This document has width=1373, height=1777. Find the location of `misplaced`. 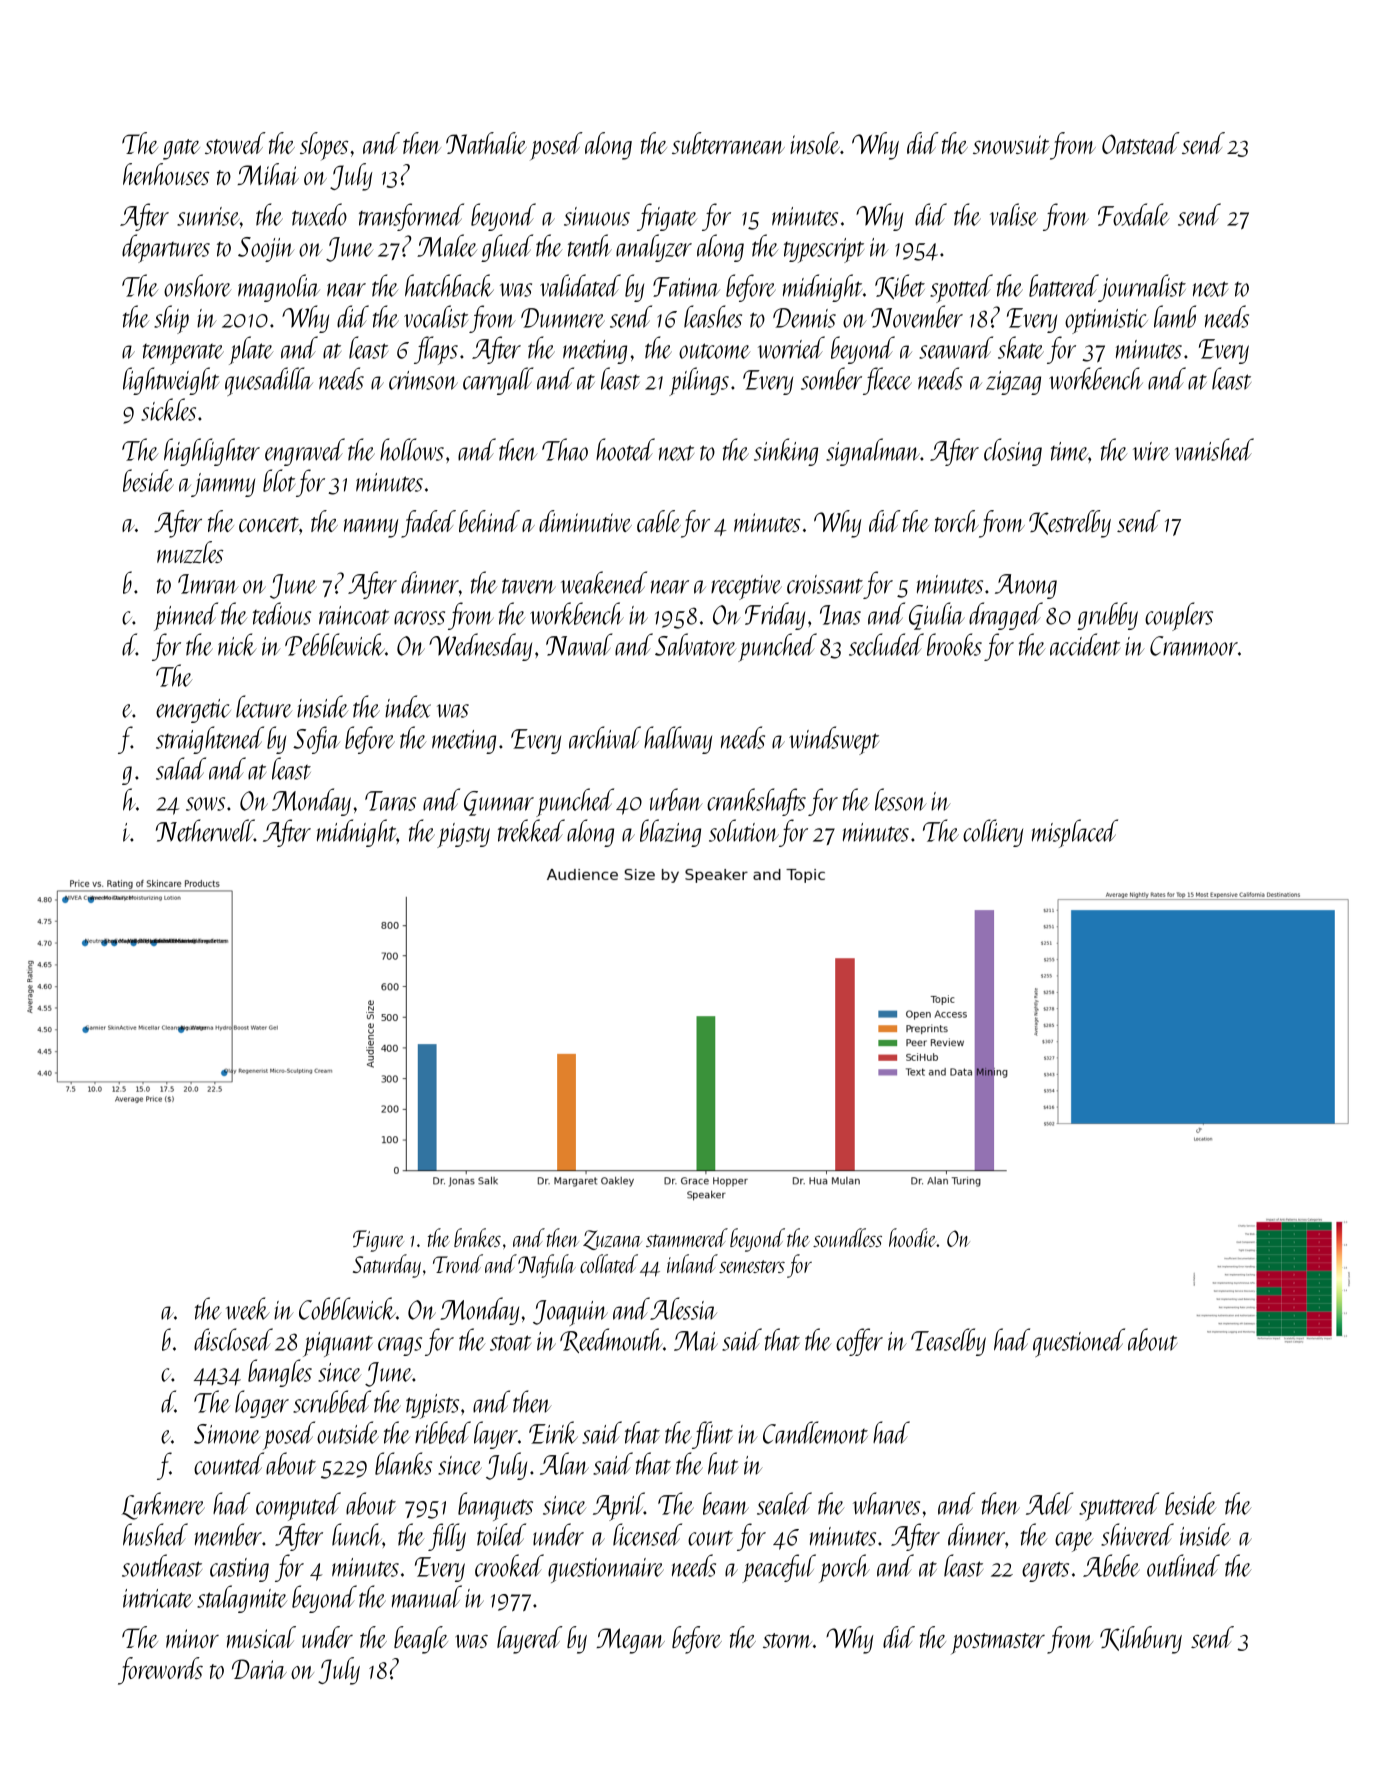

misplaced is located at coordinates (1075, 833).
